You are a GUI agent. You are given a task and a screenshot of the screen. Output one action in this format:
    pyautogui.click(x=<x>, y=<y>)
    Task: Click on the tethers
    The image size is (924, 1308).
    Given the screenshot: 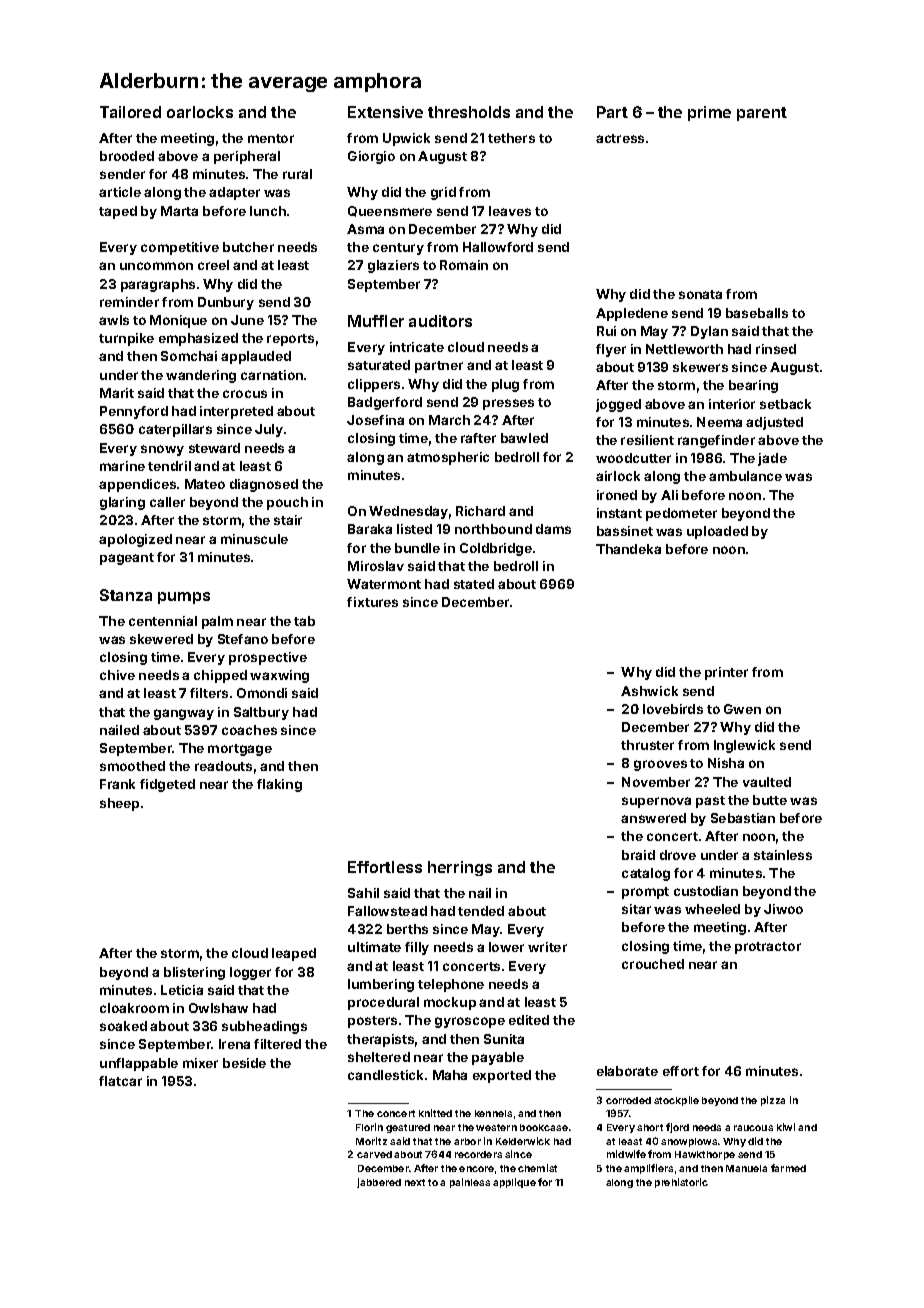 What is the action you would take?
    pyautogui.click(x=511, y=138)
